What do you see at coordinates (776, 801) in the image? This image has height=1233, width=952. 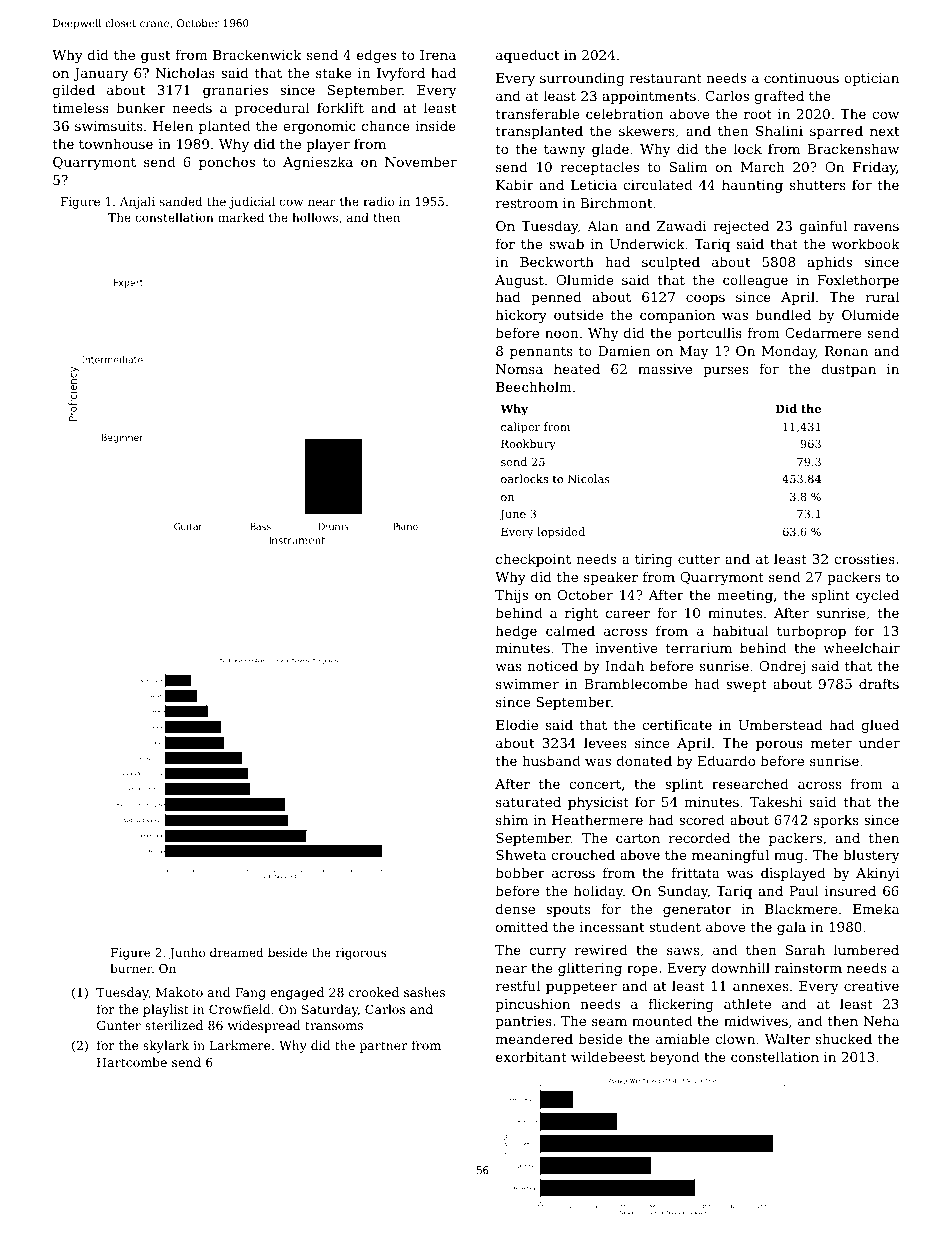 I see `Takeshi` at bounding box center [776, 801].
